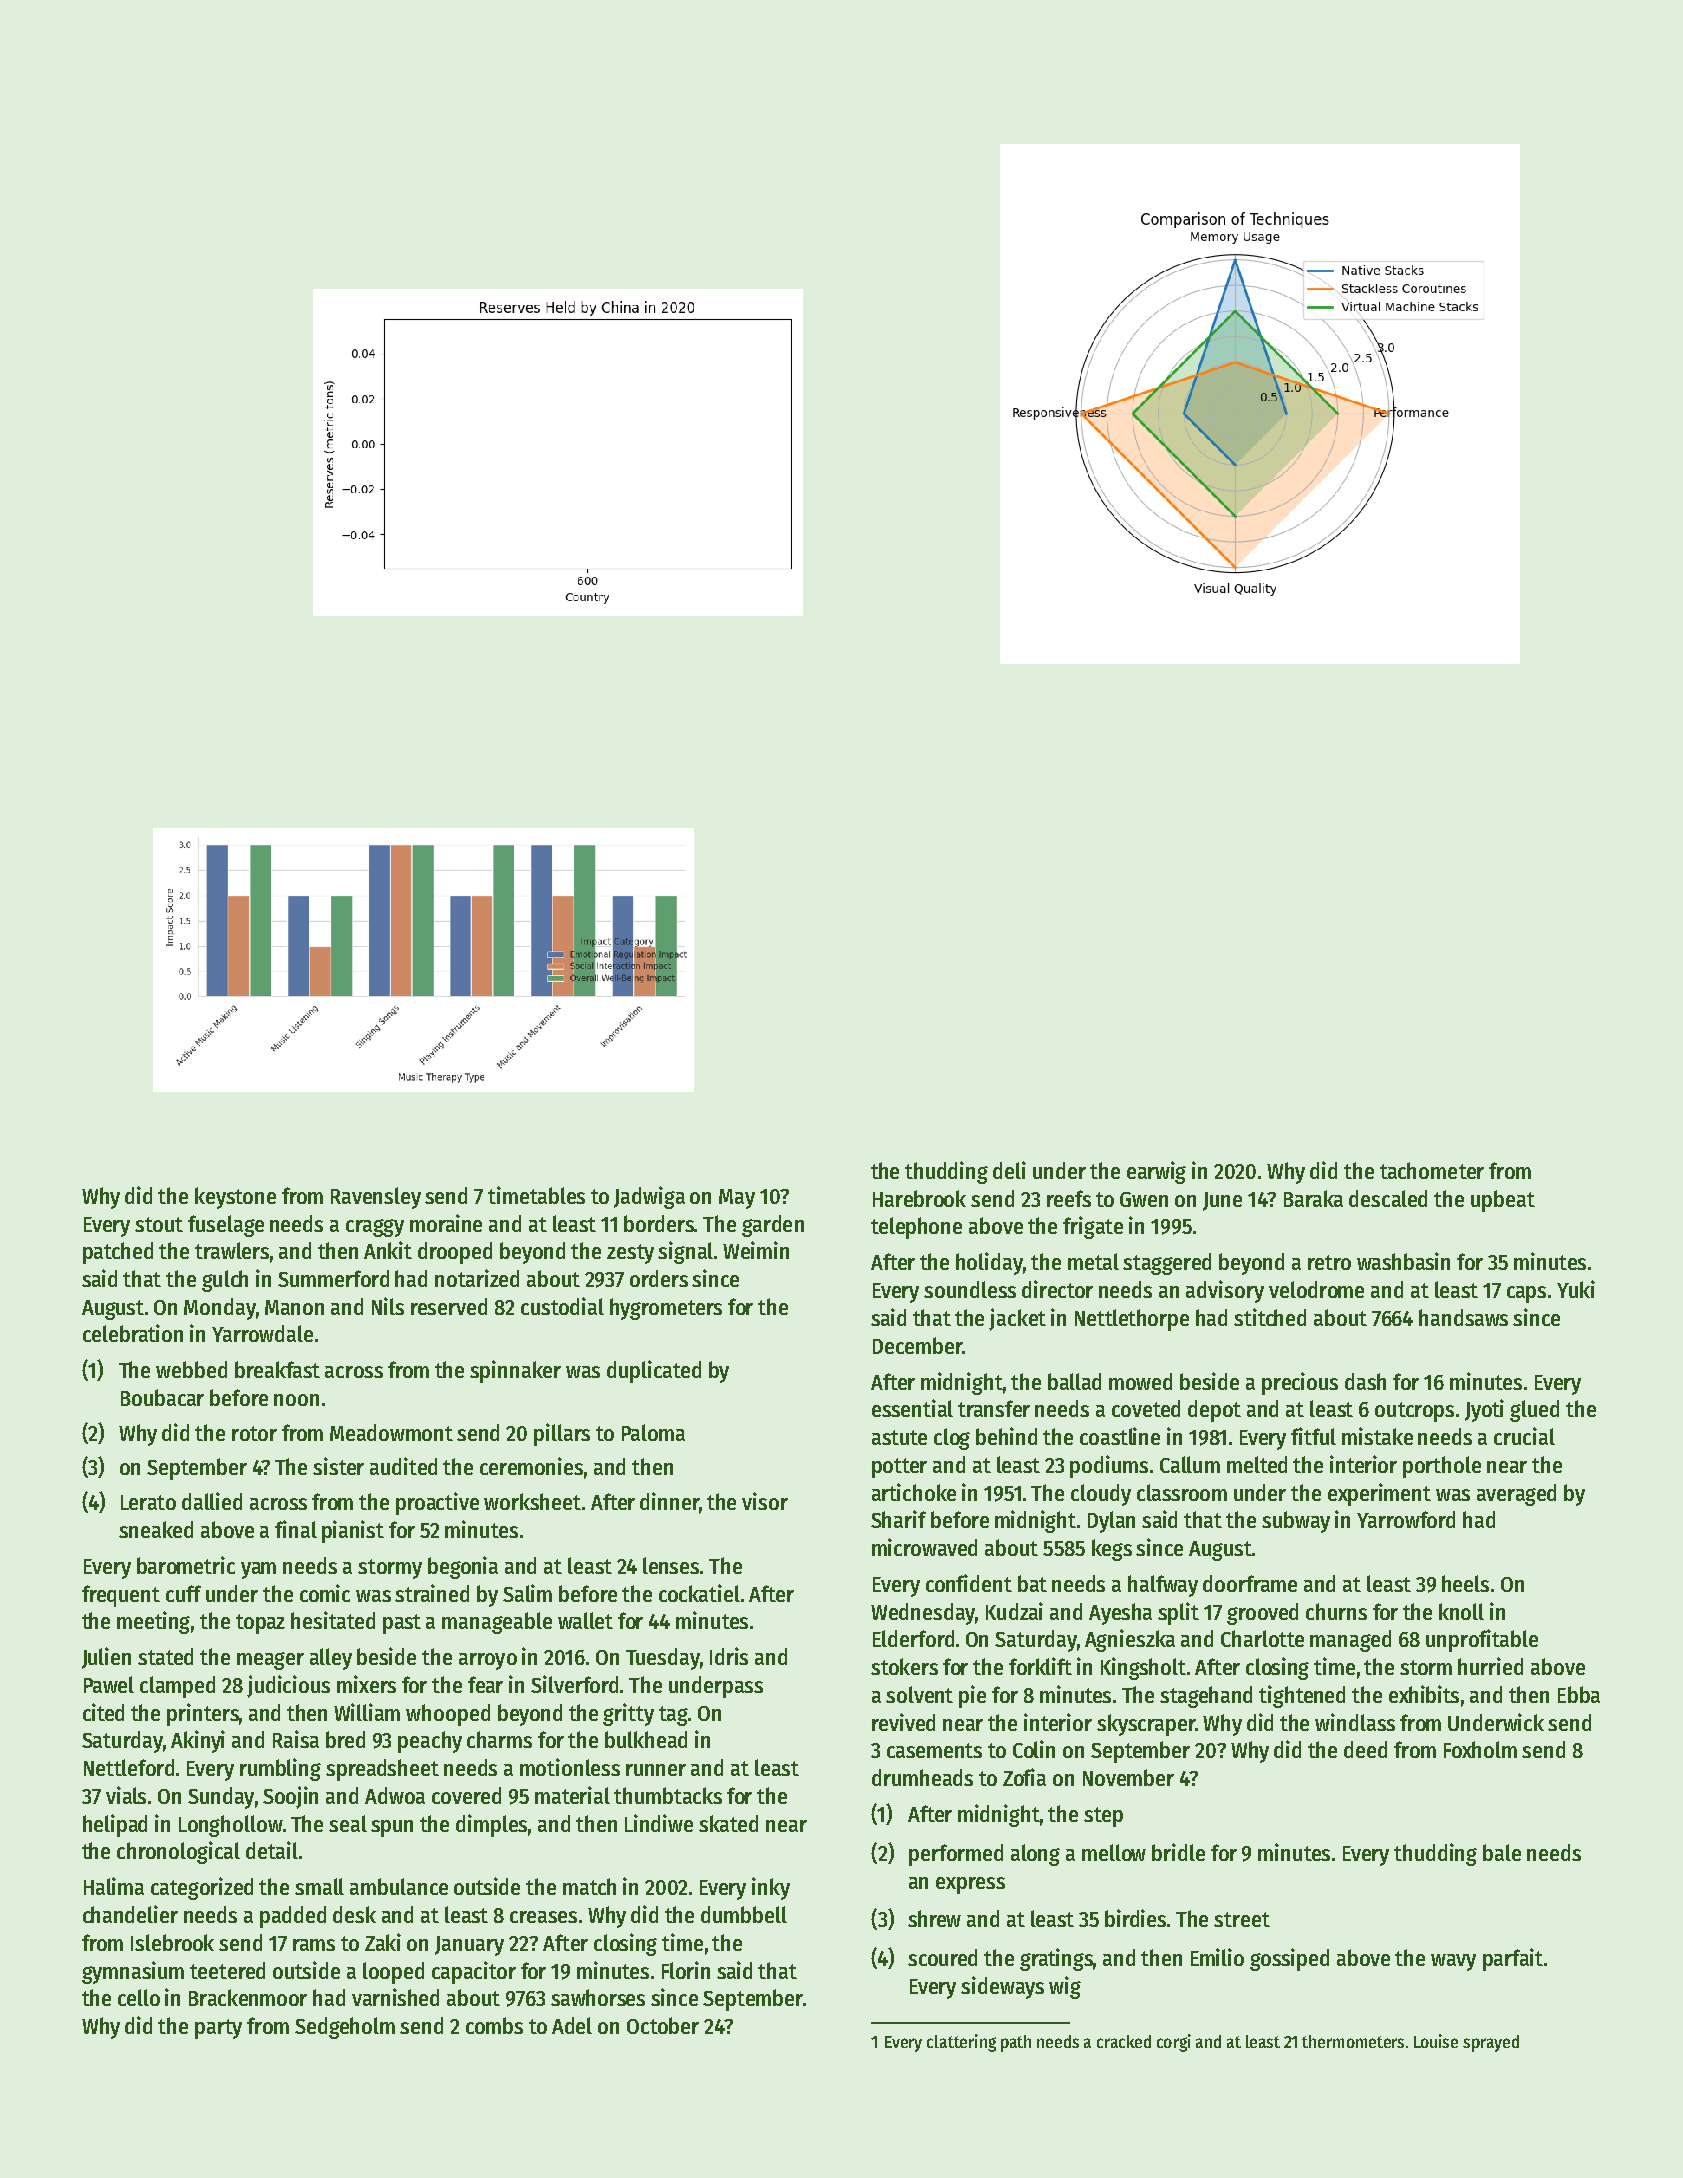  What do you see at coordinates (1214, 1411) in the screenshot?
I see `depot` at bounding box center [1214, 1411].
